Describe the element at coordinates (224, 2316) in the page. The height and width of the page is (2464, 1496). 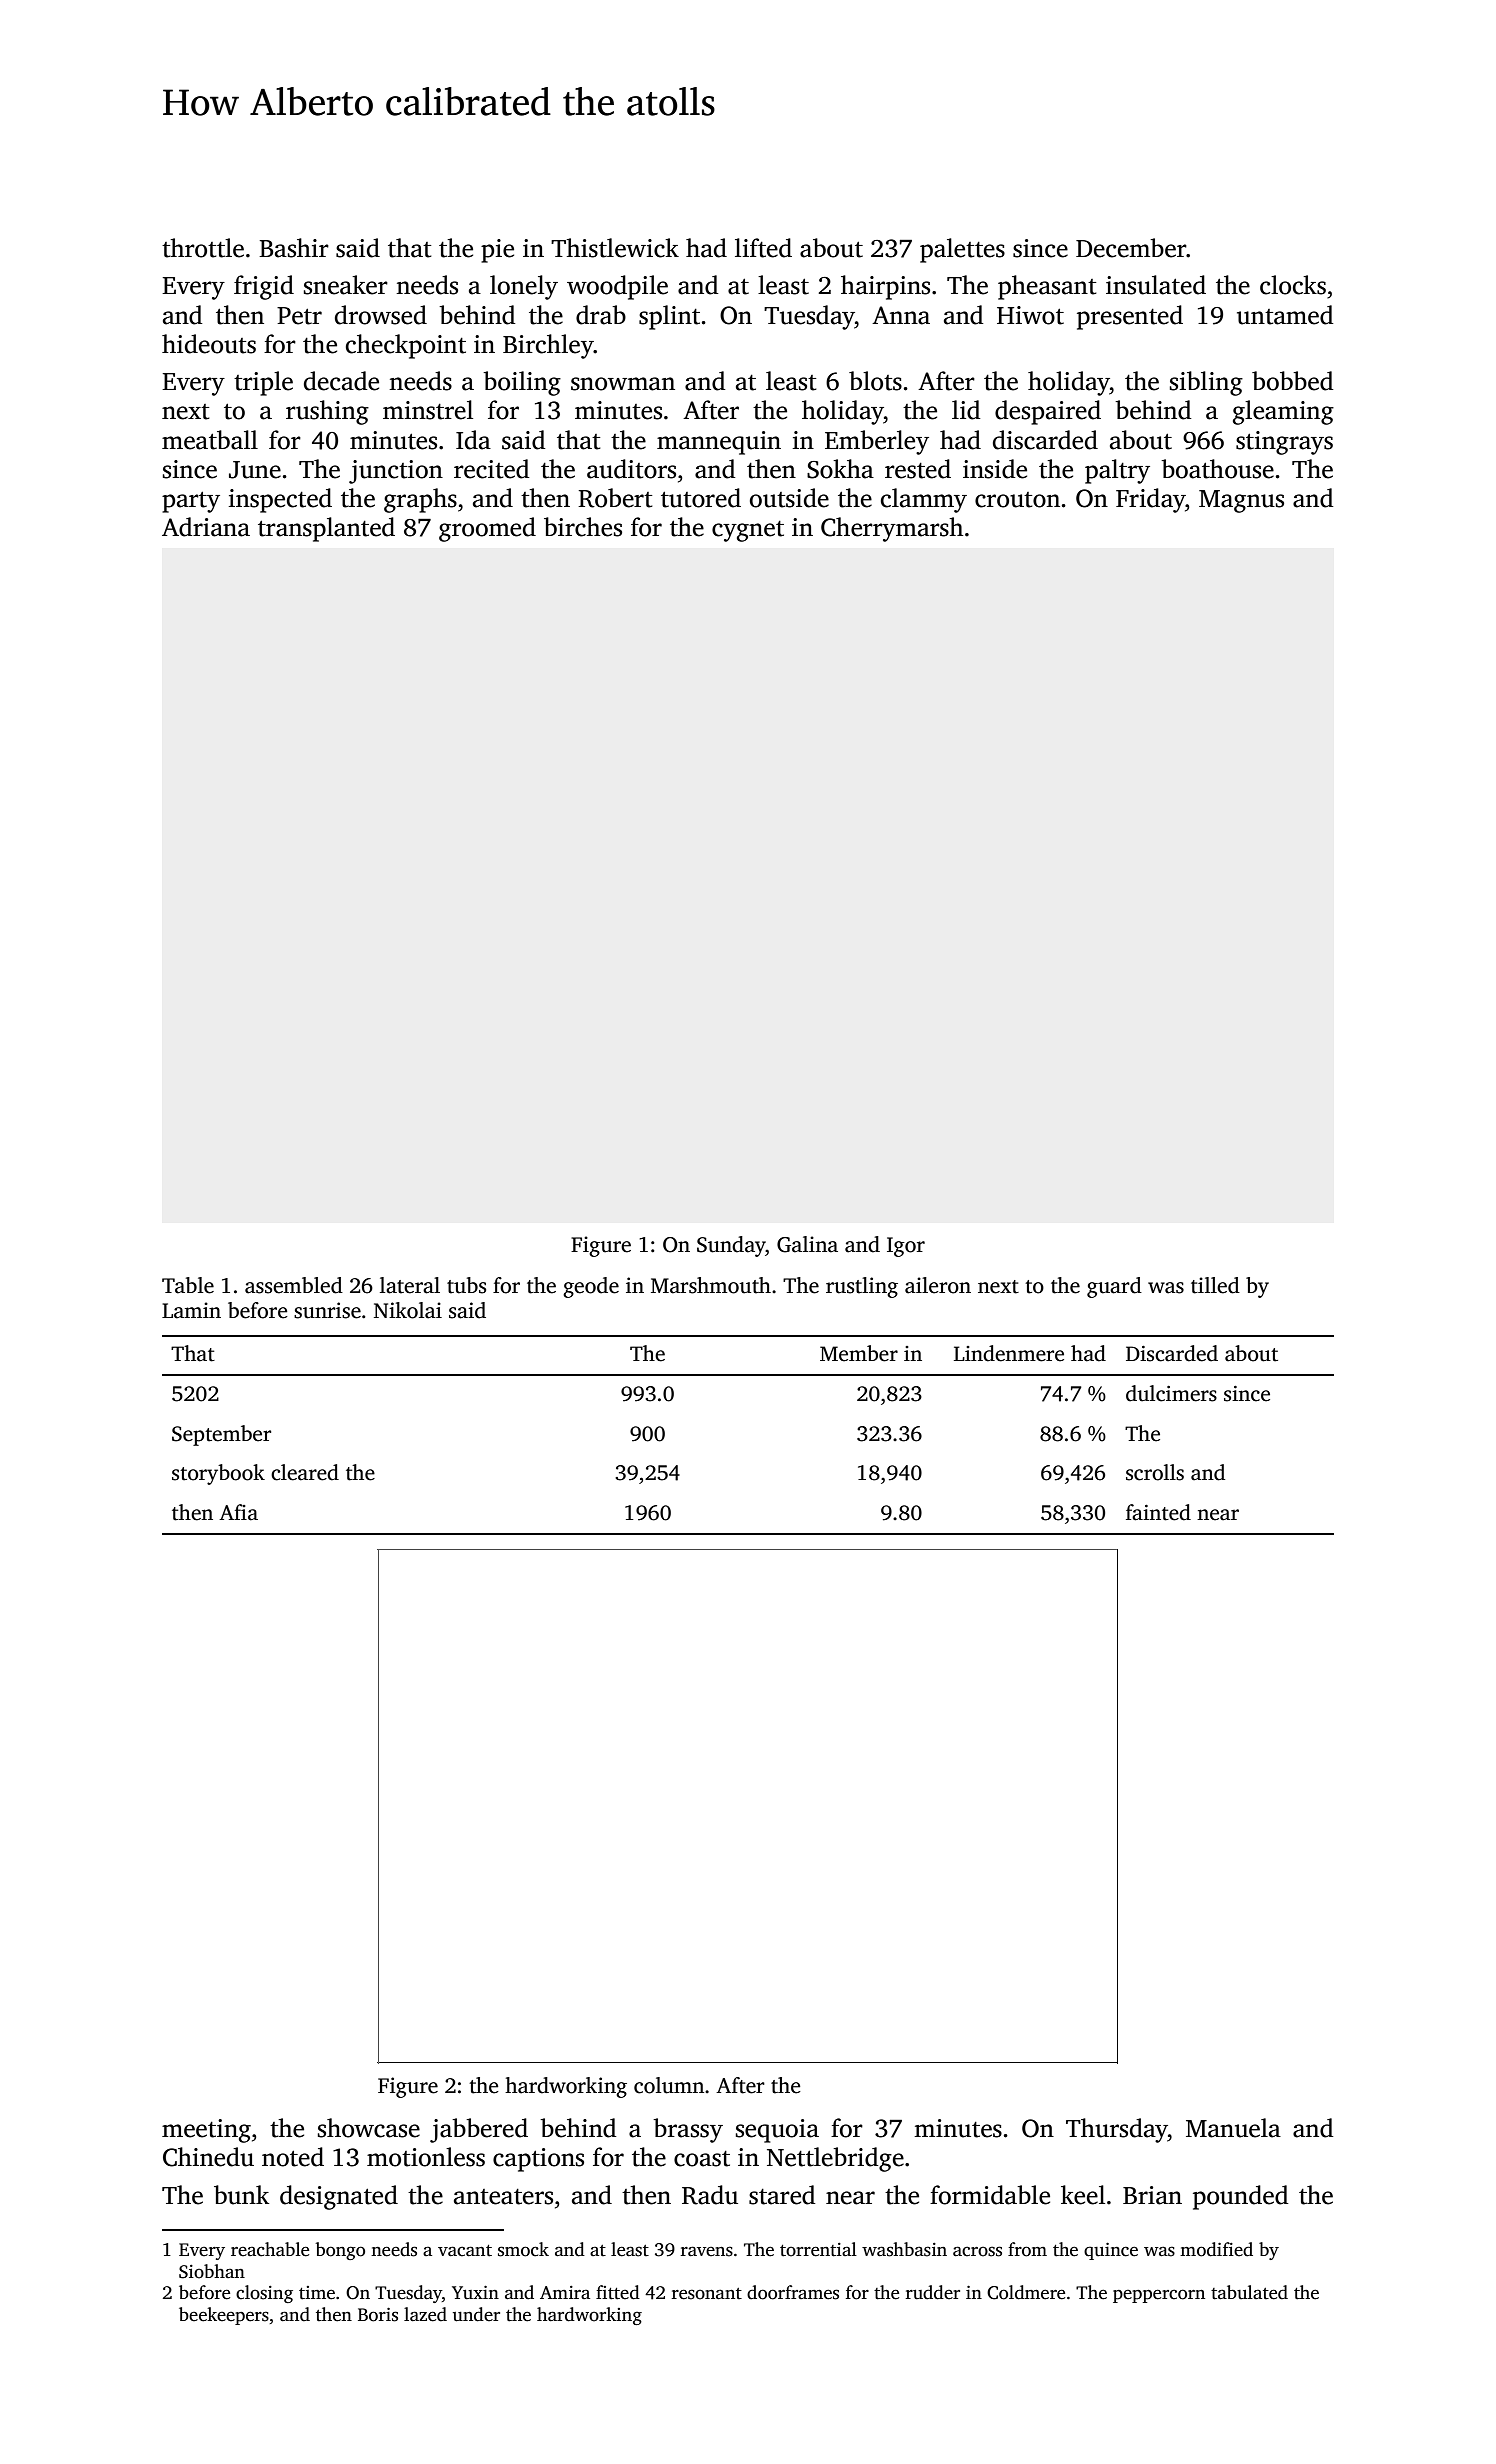
I see `beekeepers` at that location.
